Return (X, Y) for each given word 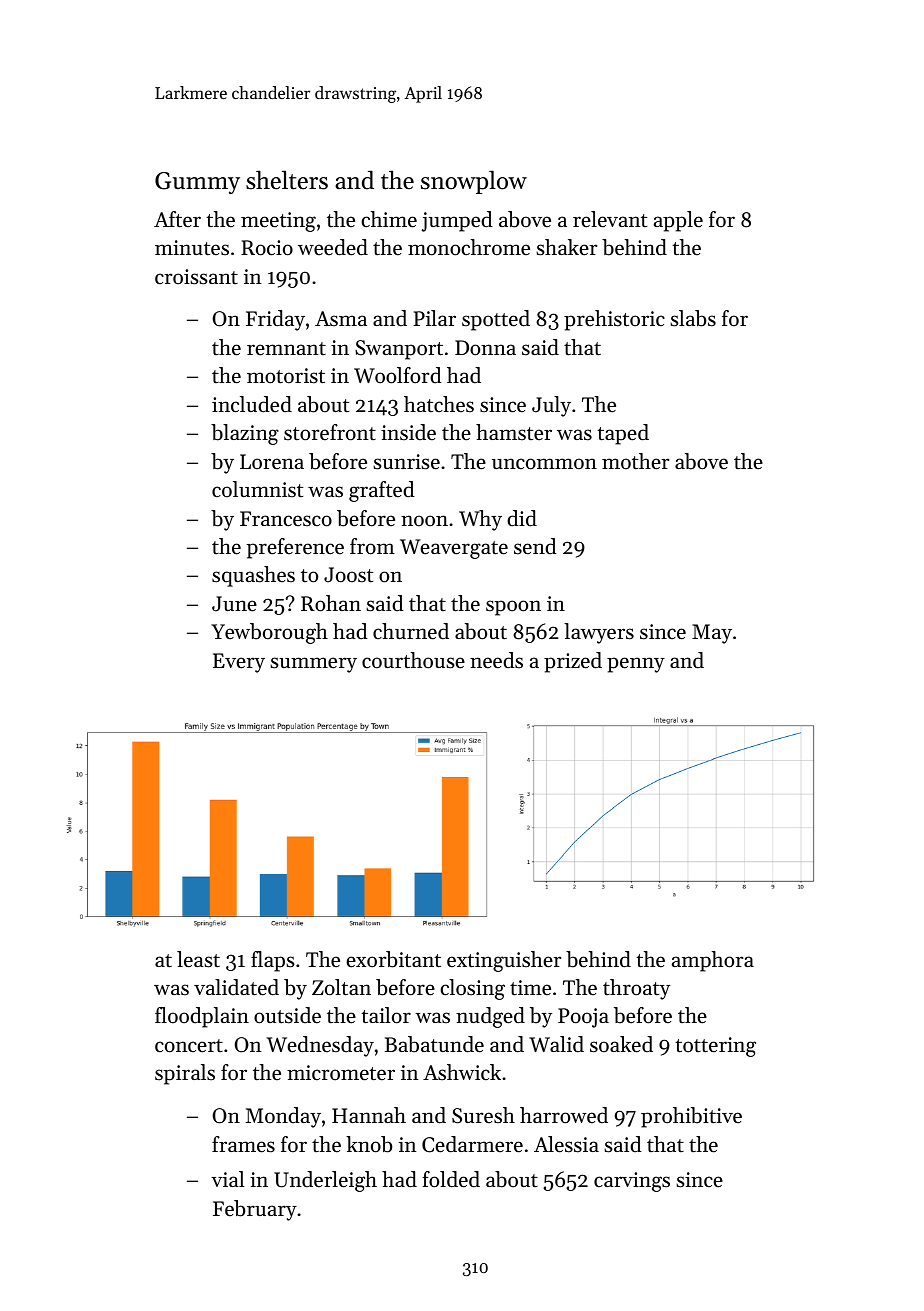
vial (227, 1179)
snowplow (474, 182)
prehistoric (614, 320)
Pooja (583, 1018)
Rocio (267, 248)
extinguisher (504, 961)
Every (239, 663)
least (198, 959)
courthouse (413, 660)
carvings (632, 1182)
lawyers (599, 633)
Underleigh (325, 1181)
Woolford (398, 375)
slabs (693, 318)
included (252, 404)
